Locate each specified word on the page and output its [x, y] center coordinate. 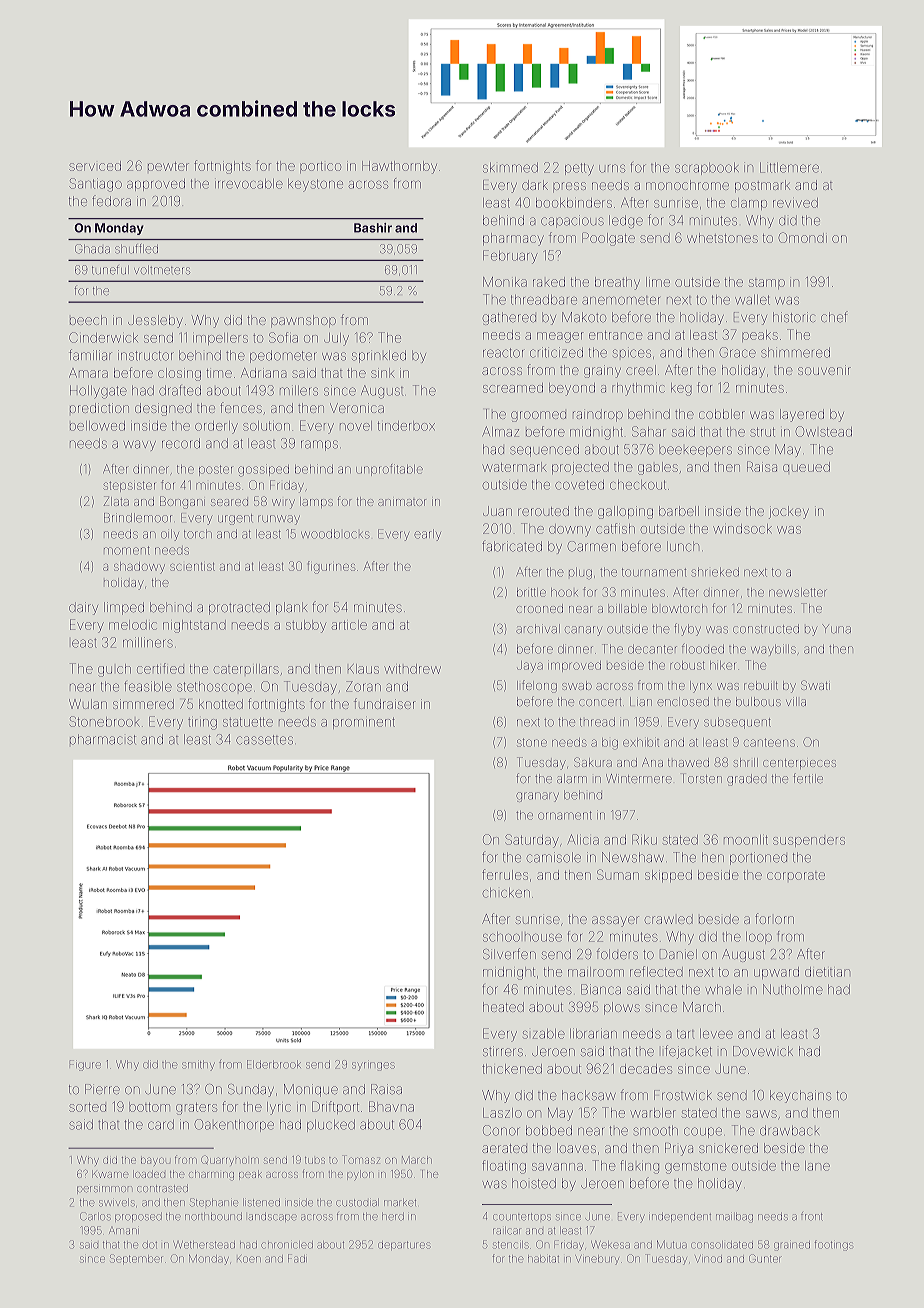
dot [149, 1245]
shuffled [136, 249]
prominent [364, 723]
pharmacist [103, 739]
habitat [543, 1259]
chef [834, 317]
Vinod [708, 1259]
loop [759, 938]
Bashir [373, 228]
